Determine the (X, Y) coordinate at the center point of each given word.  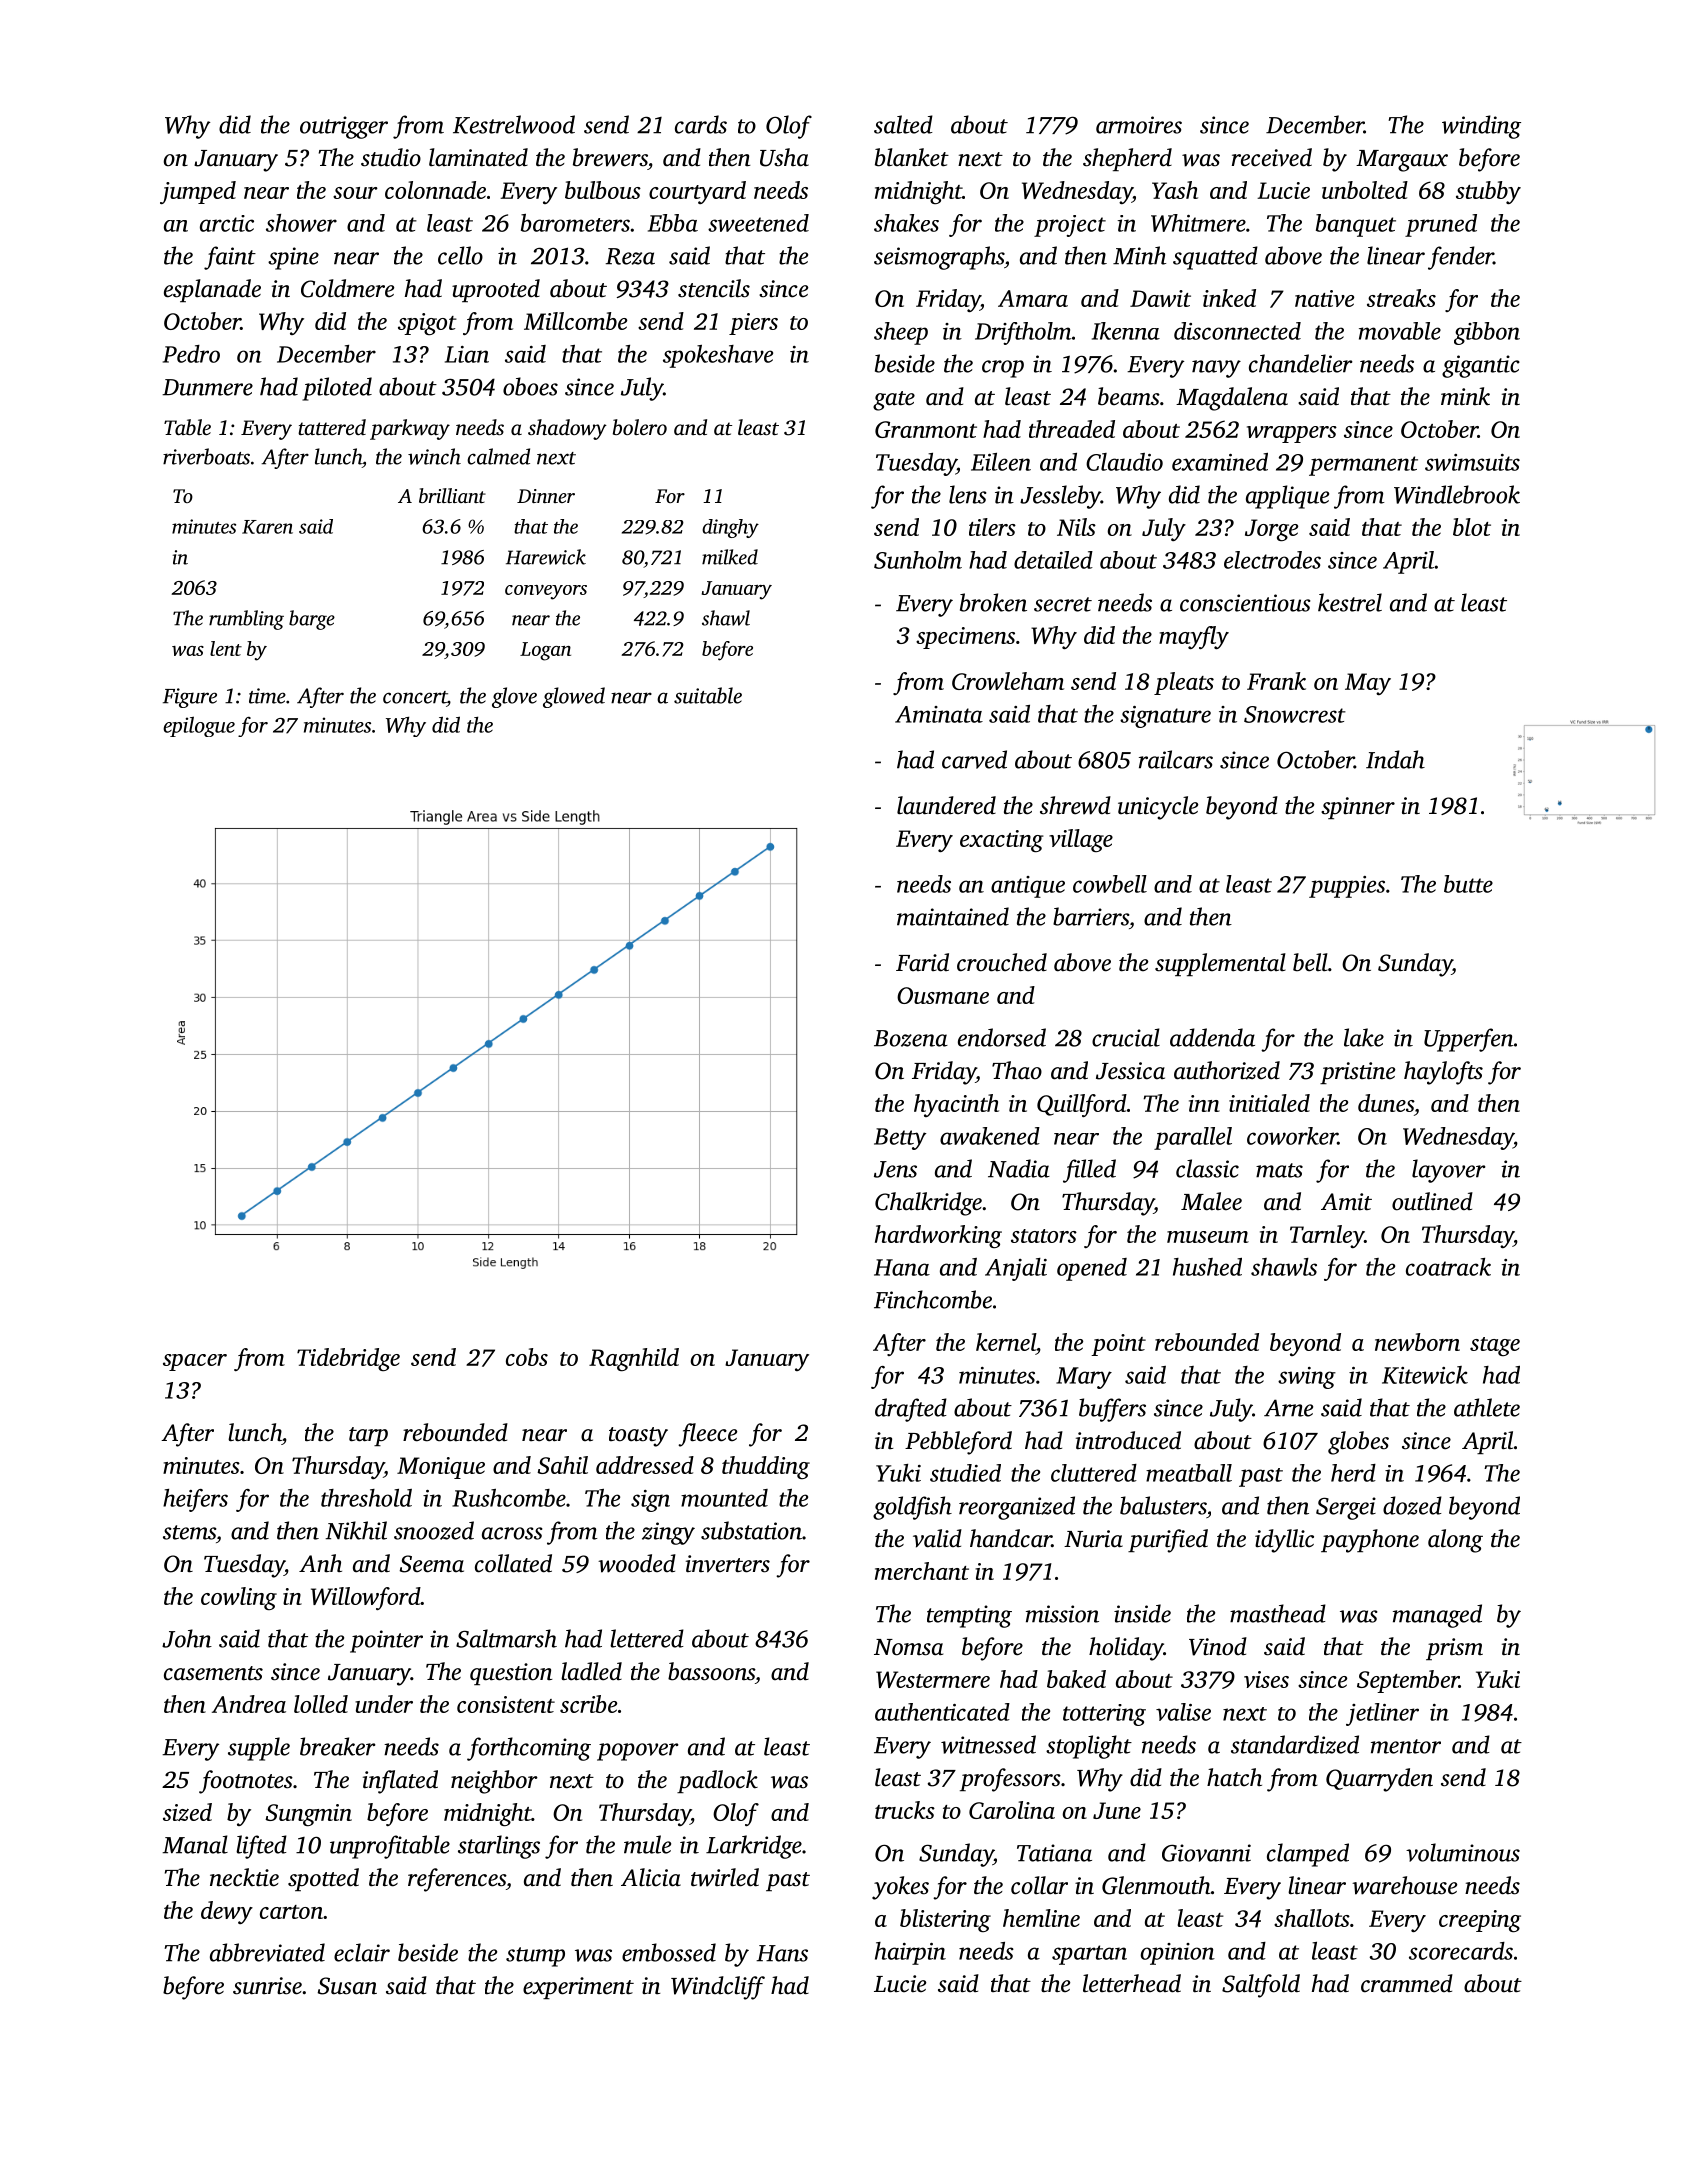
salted (903, 124)
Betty (900, 1139)
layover (1449, 1171)
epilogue (199, 726)
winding (1481, 127)
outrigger (344, 127)
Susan (347, 1986)
